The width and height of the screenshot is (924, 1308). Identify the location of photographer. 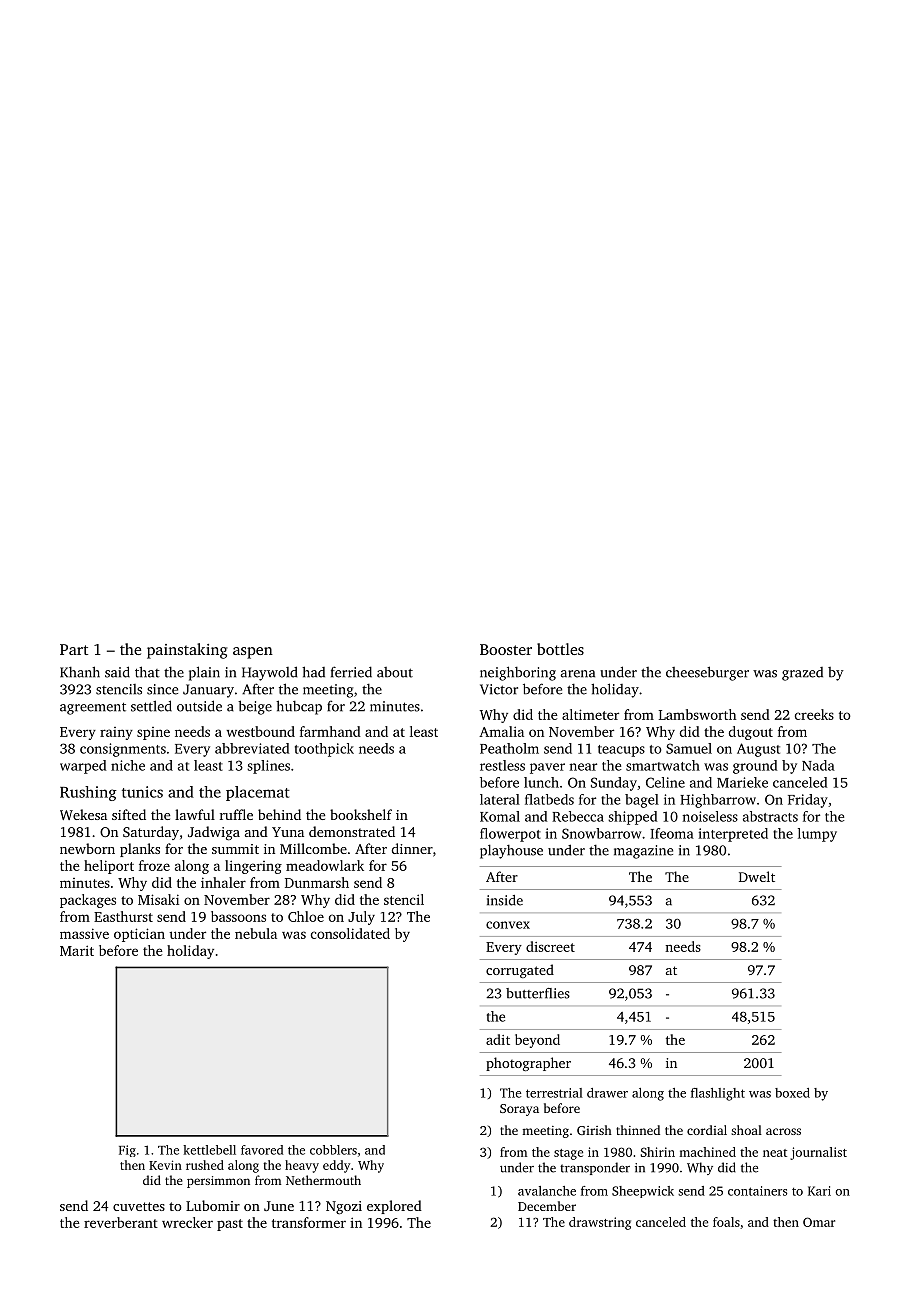
(528, 1064).
